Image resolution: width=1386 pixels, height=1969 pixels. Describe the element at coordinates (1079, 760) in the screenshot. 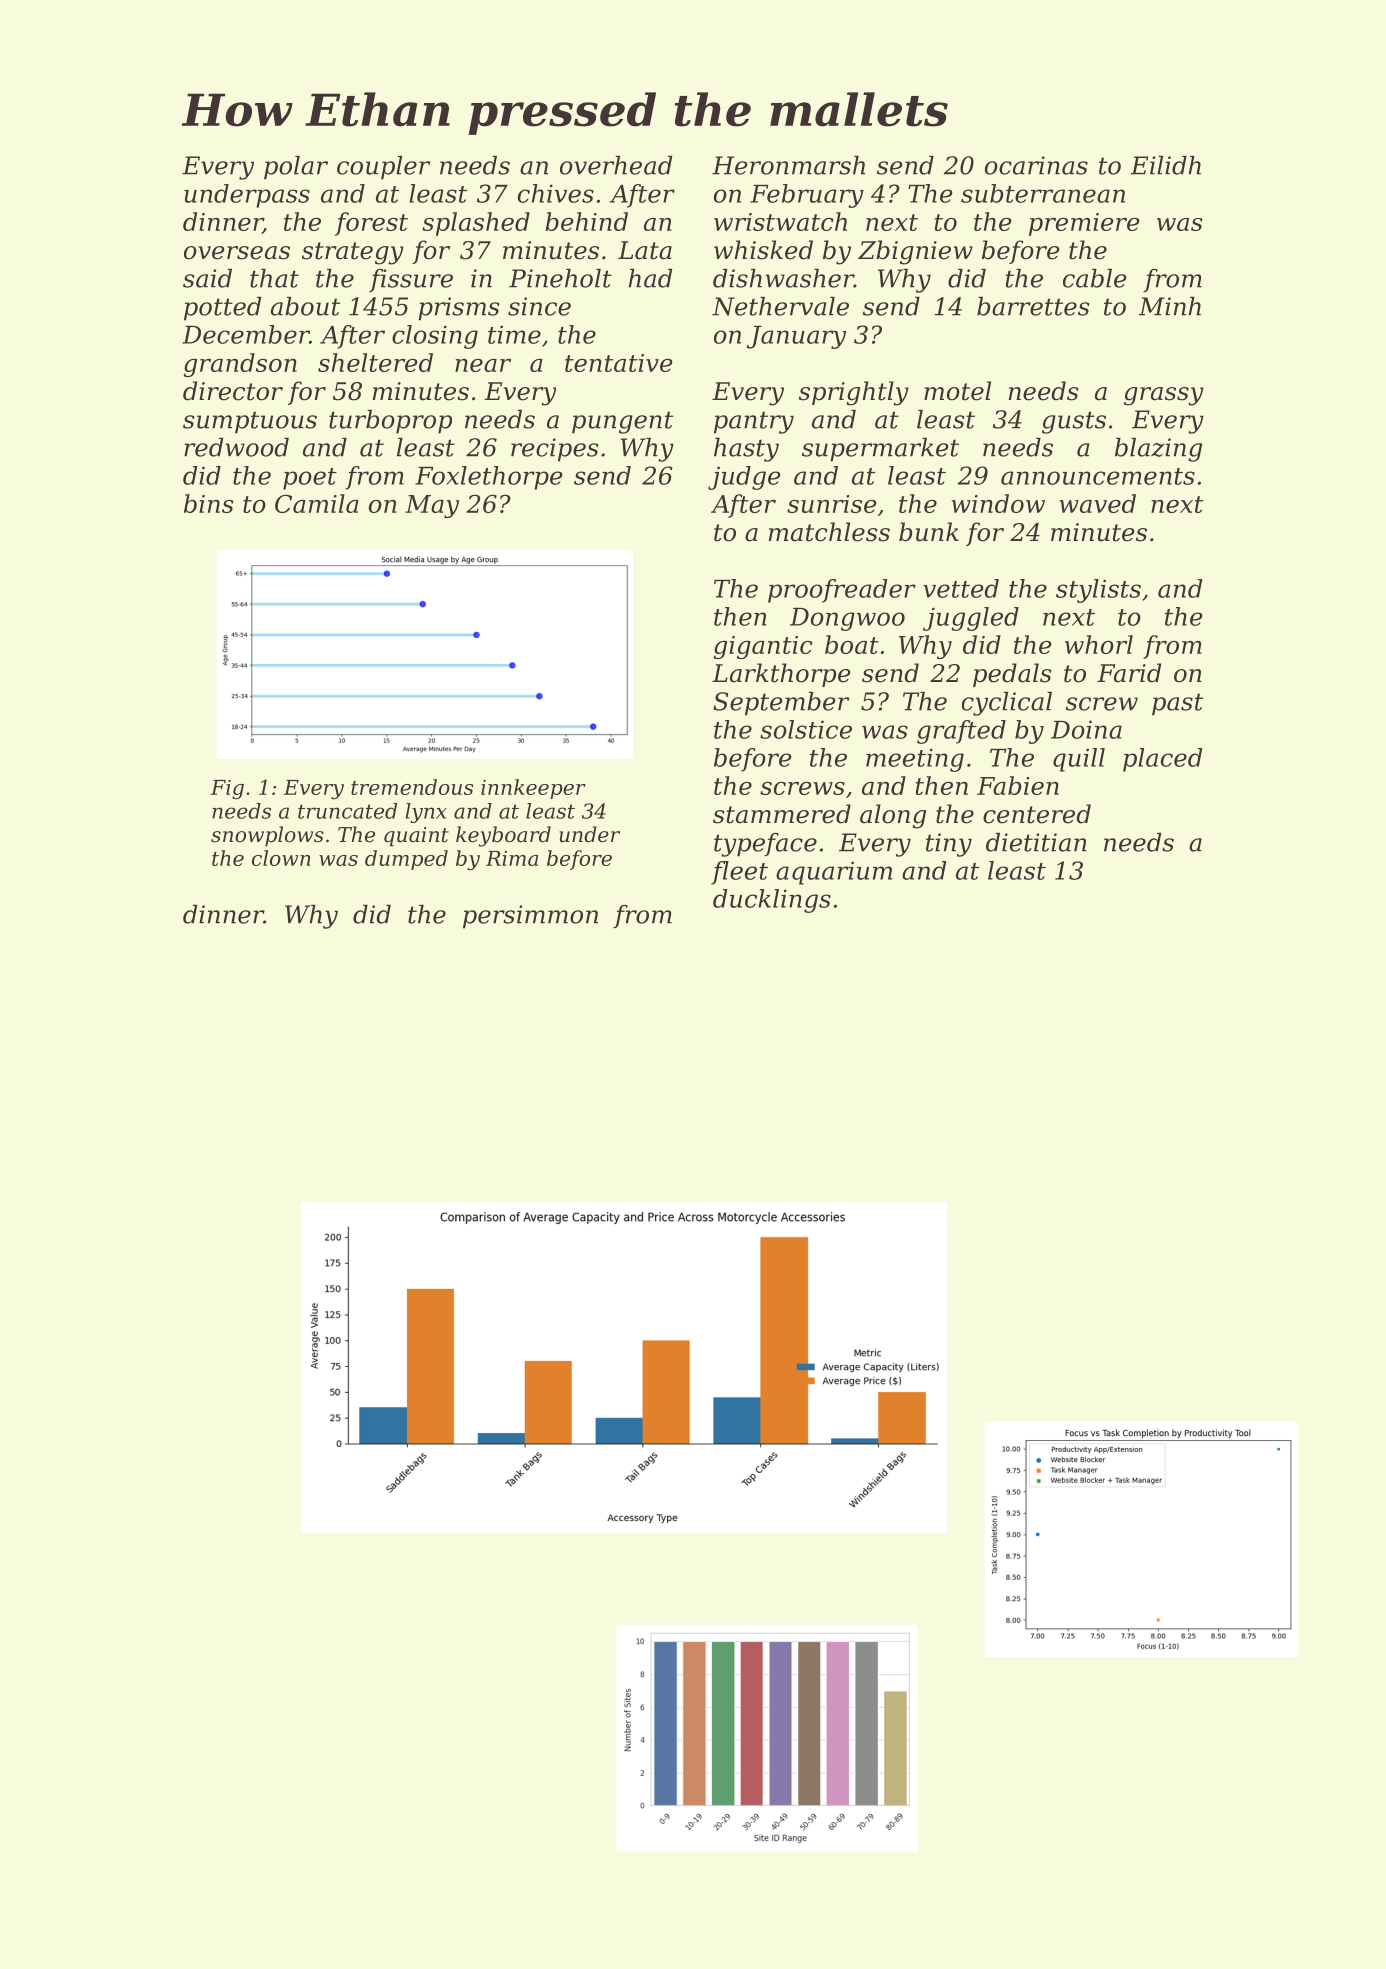

I see `quill` at that location.
